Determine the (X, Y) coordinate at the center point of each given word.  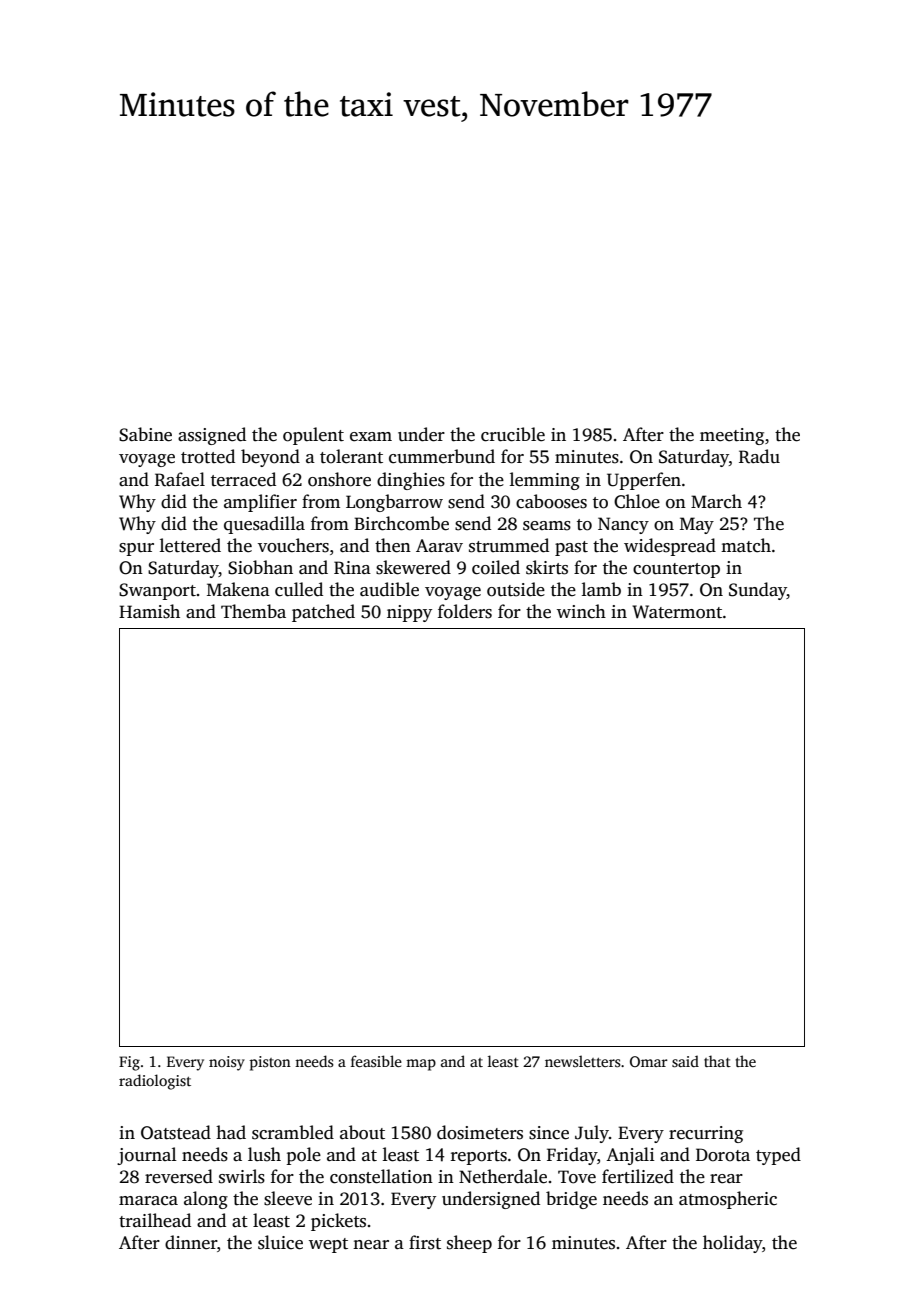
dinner (191, 1242)
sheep (469, 1244)
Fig (129, 1063)
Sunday (758, 591)
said (685, 1061)
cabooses (551, 501)
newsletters (583, 1061)
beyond (270, 458)
